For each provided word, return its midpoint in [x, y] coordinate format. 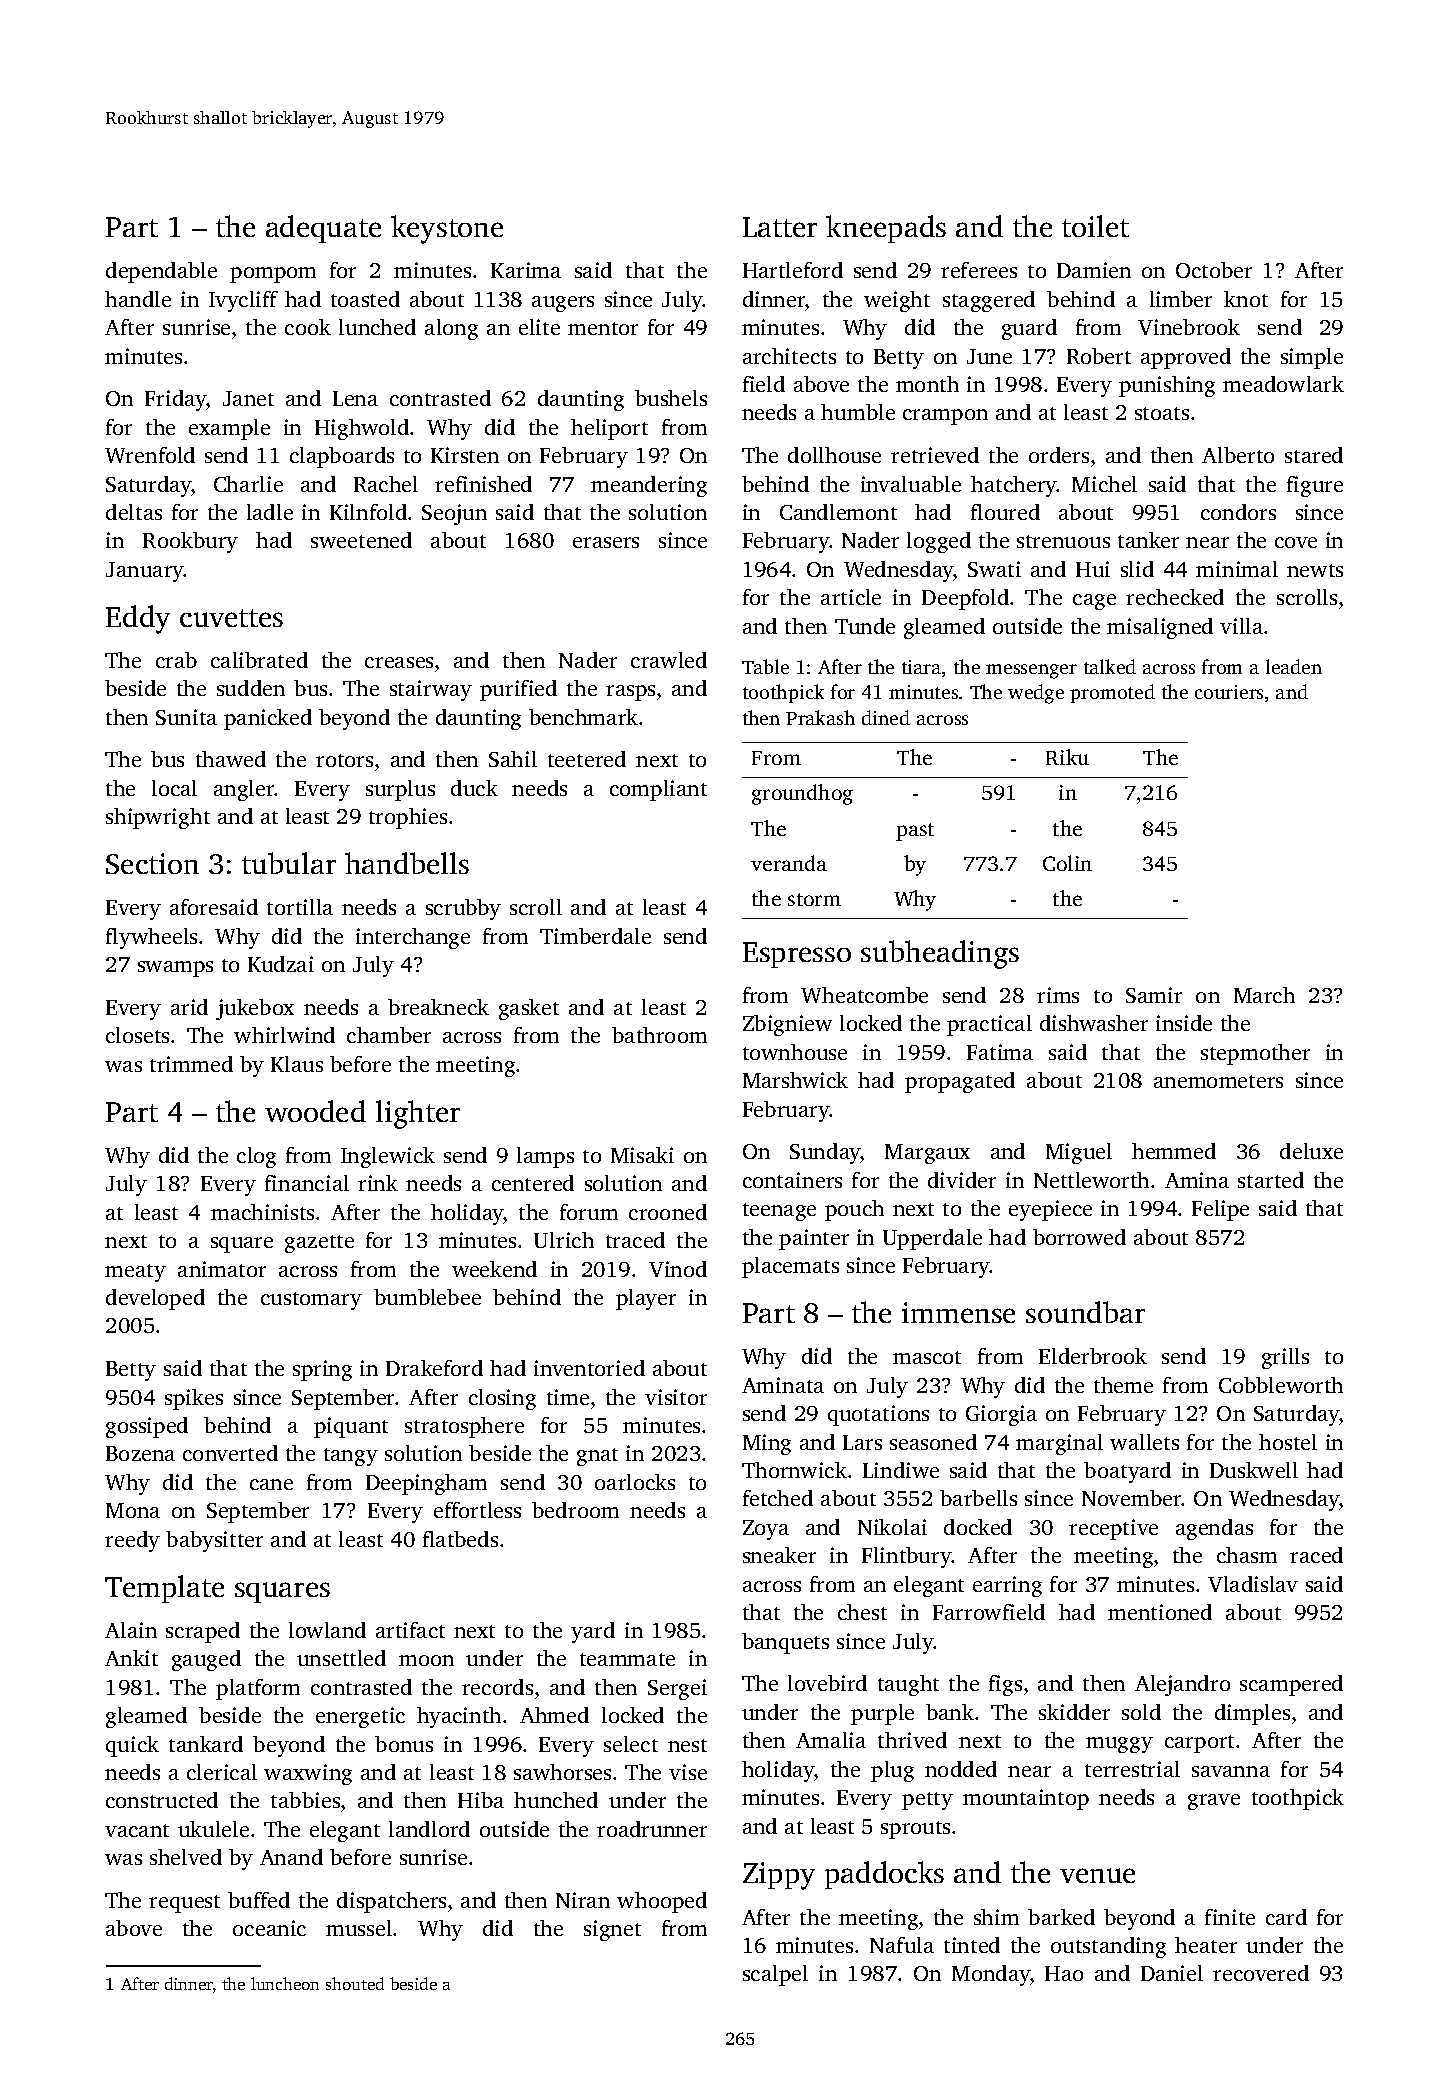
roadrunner [652, 1829]
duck [474, 788]
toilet [1095, 226]
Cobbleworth [1281, 1385]
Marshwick [795, 1080]
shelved [186, 1857]
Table [765, 666]
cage [1094, 602]
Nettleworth [1091, 1180]
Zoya [766, 1530]
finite [1230, 1917]
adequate [323, 229]
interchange [413, 938]
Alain [131, 1630]
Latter [780, 227]
